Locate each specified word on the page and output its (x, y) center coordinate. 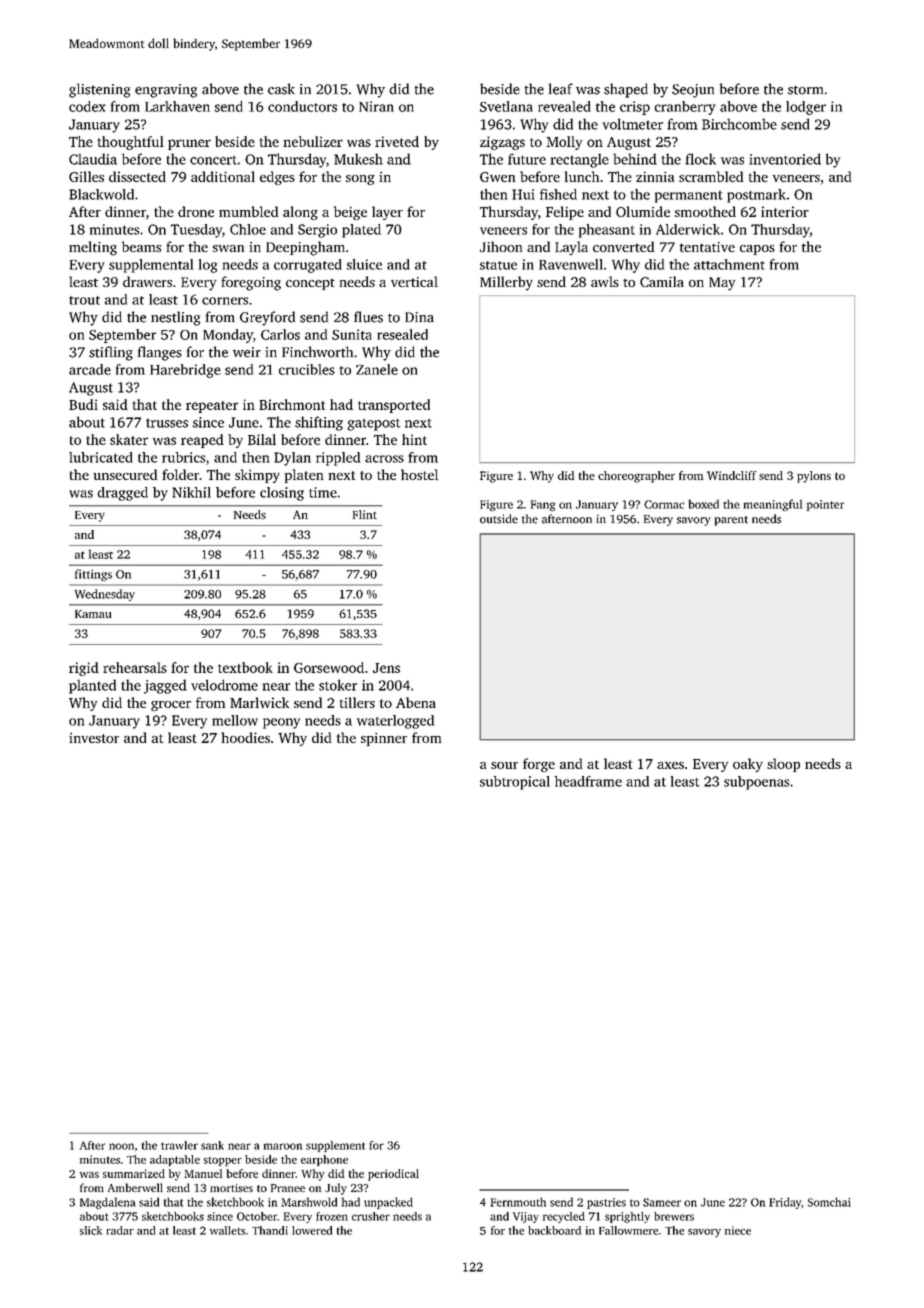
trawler (179, 1145)
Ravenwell (571, 264)
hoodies (245, 737)
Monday (228, 336)
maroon (283, 1146)
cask (281, 89)
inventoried (785, 159)
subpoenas (756, 783)
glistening (99, 90)
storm (805, 90)
